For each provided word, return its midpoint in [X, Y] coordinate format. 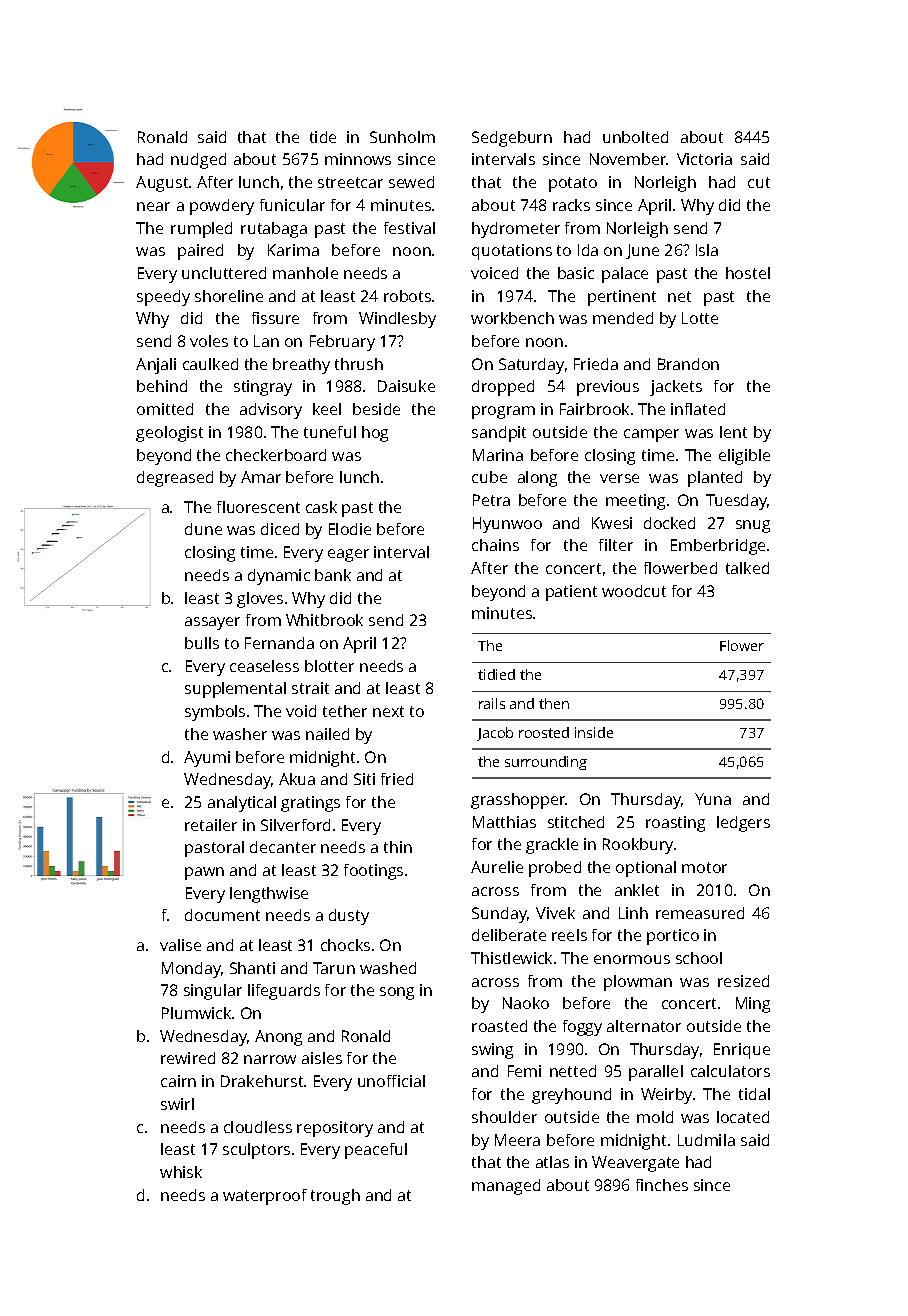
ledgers [743, 824]
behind [162, 386]
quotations [512, 252]
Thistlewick [511, 958]
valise [180, 945]
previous [608, 388]
